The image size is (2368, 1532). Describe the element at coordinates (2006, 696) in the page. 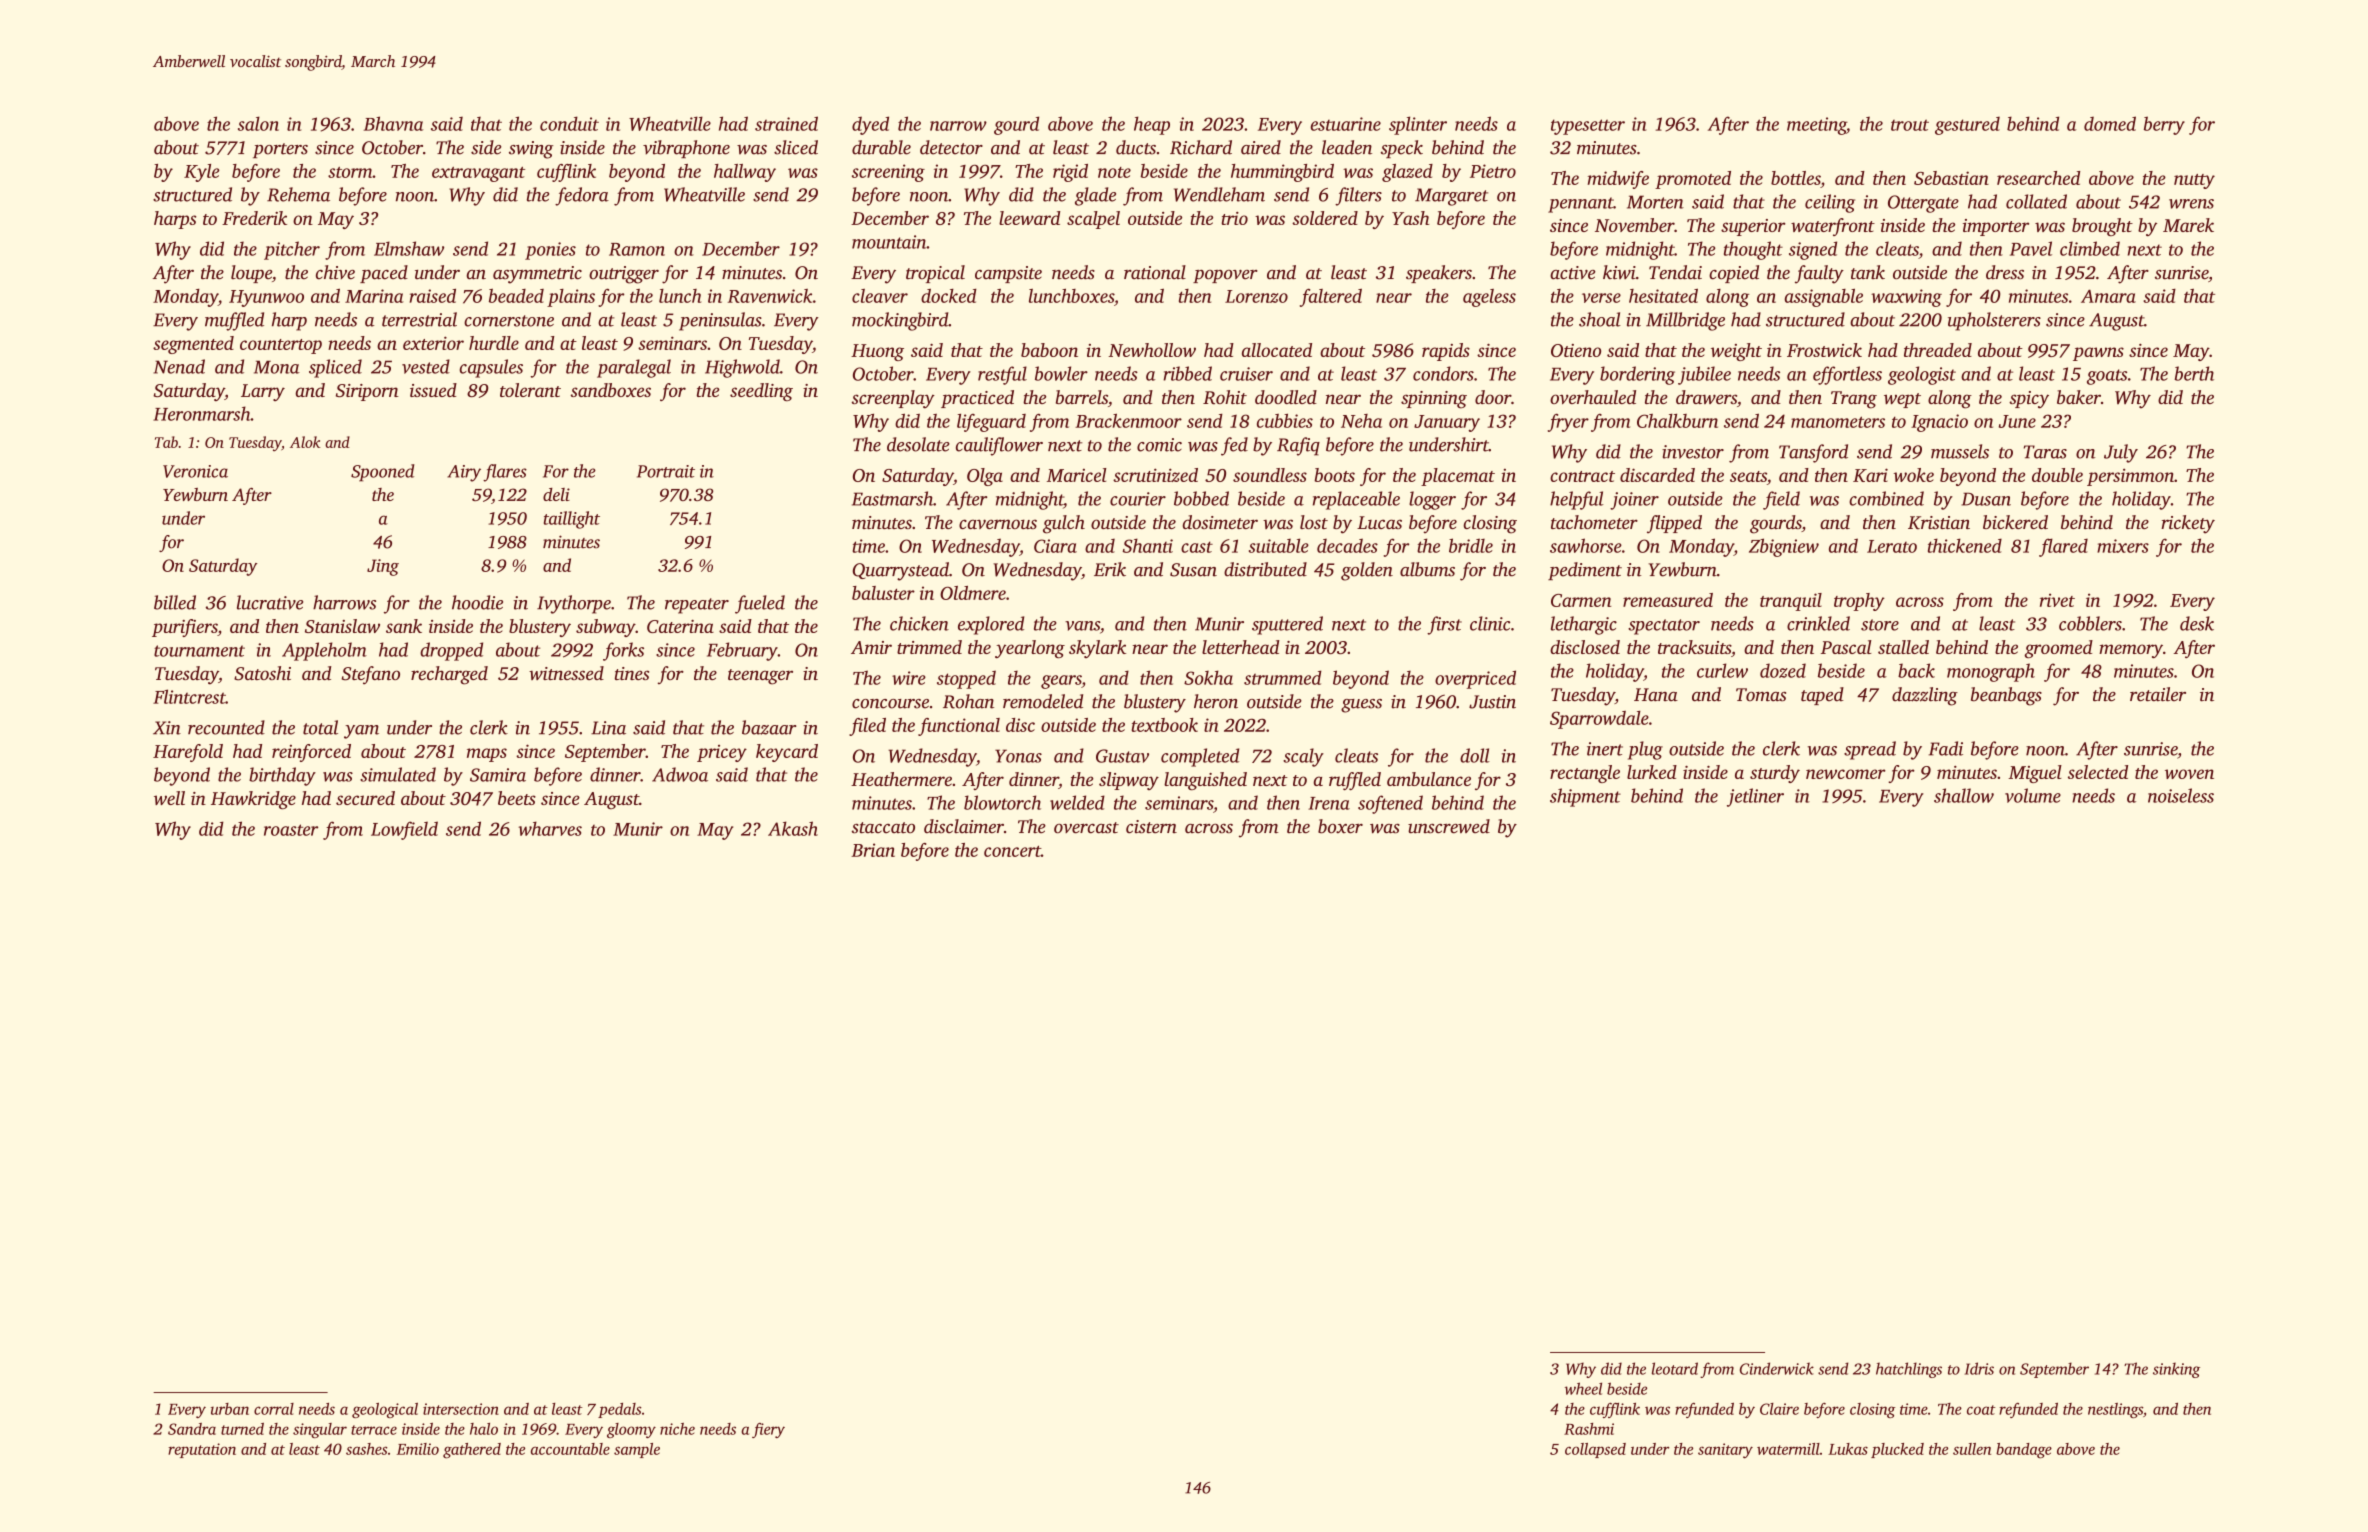

I see `beanbags` at that location.
